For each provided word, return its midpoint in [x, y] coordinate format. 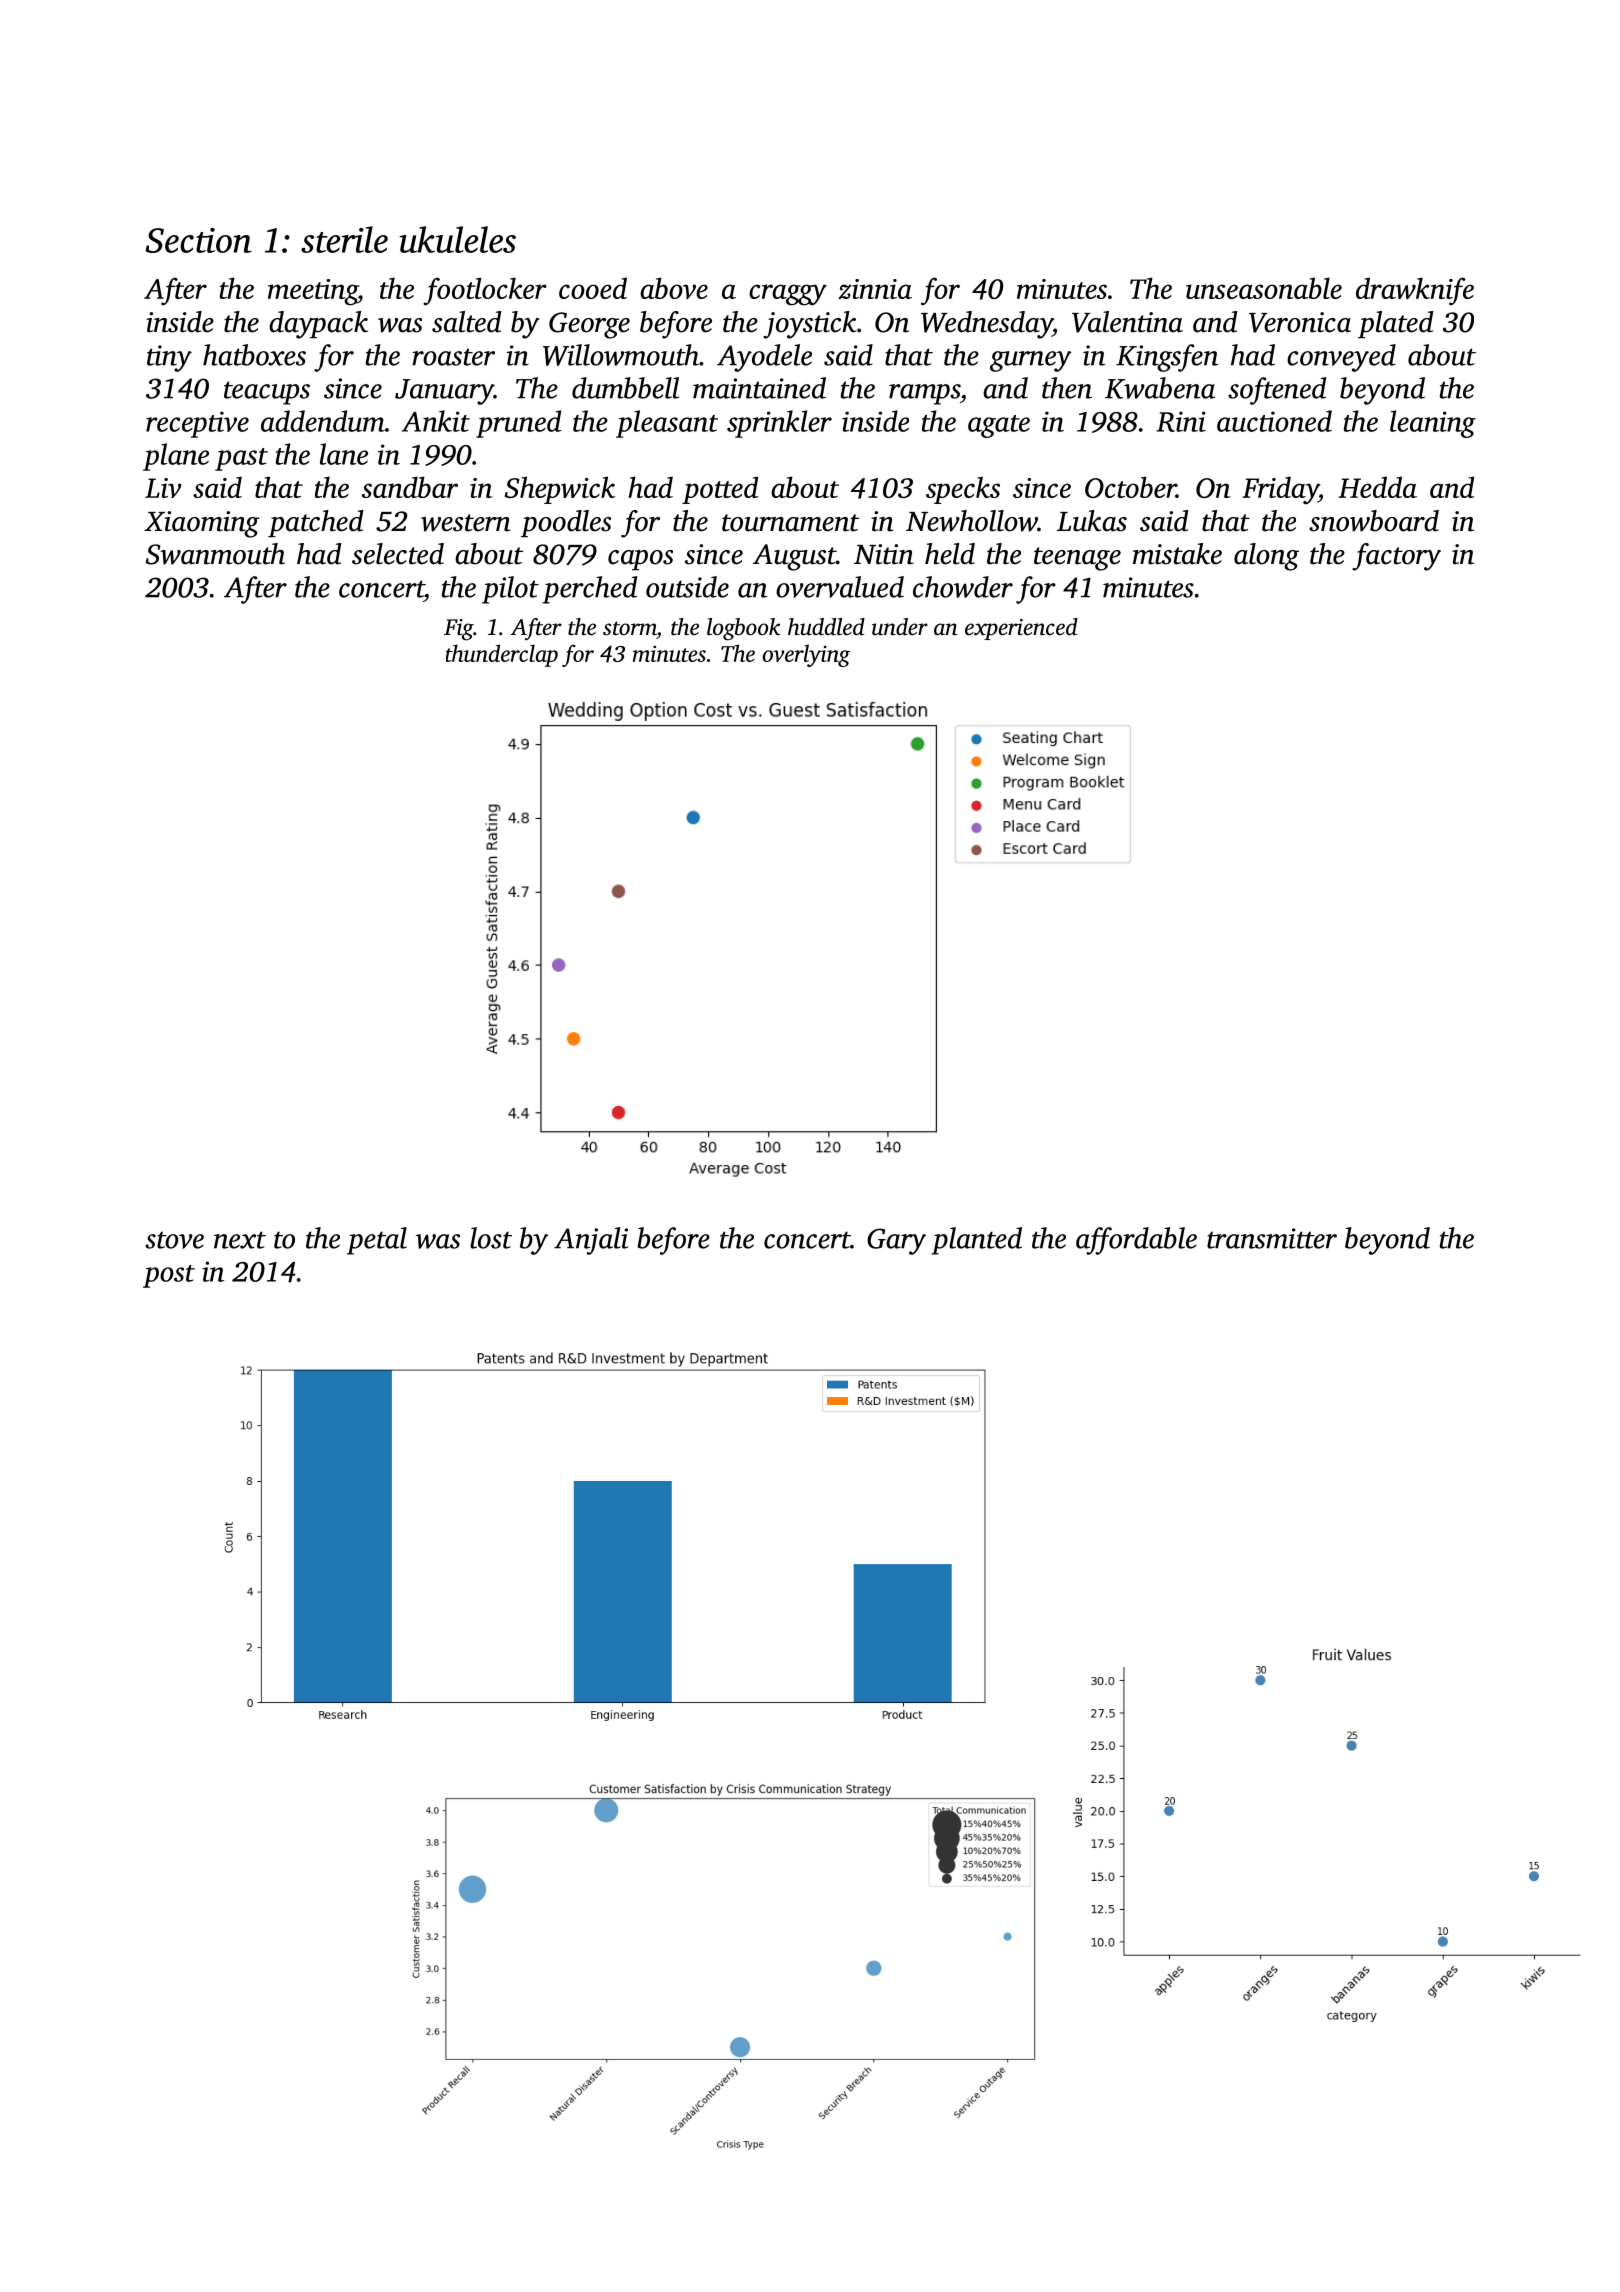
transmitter [1272, 1238]
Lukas [1092, 521]
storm [629, 628]
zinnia [875, 289]
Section [198, 240]
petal [377, 1241]
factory [1396, 557]
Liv [163, 488]
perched [589, 590]
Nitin [884, 554]
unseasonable [1264, 288]
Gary [896, 1241]
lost [491, 1238]
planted [976, 1241]
